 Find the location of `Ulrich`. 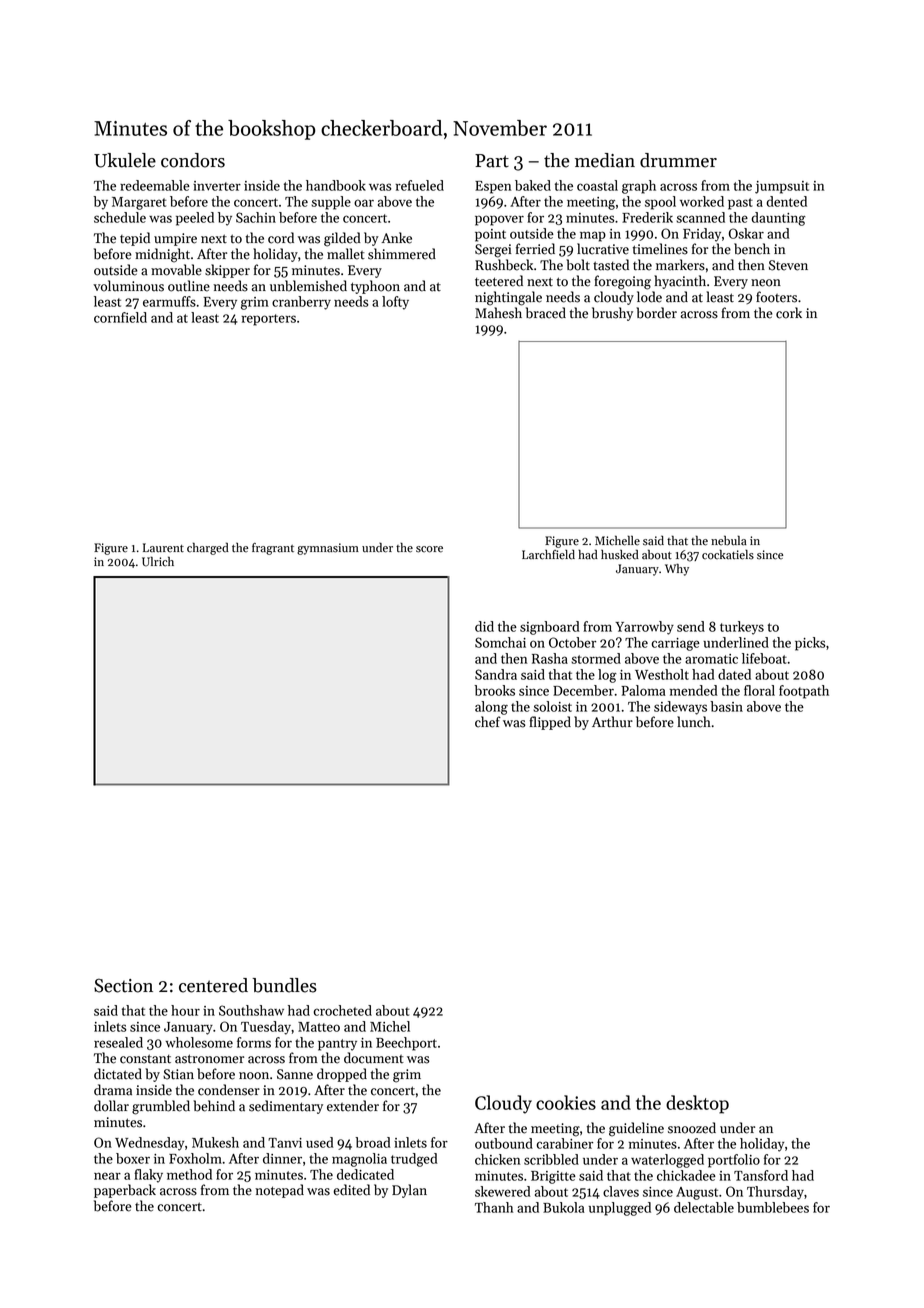

Ulrich is located at coordinates (158, 561).
